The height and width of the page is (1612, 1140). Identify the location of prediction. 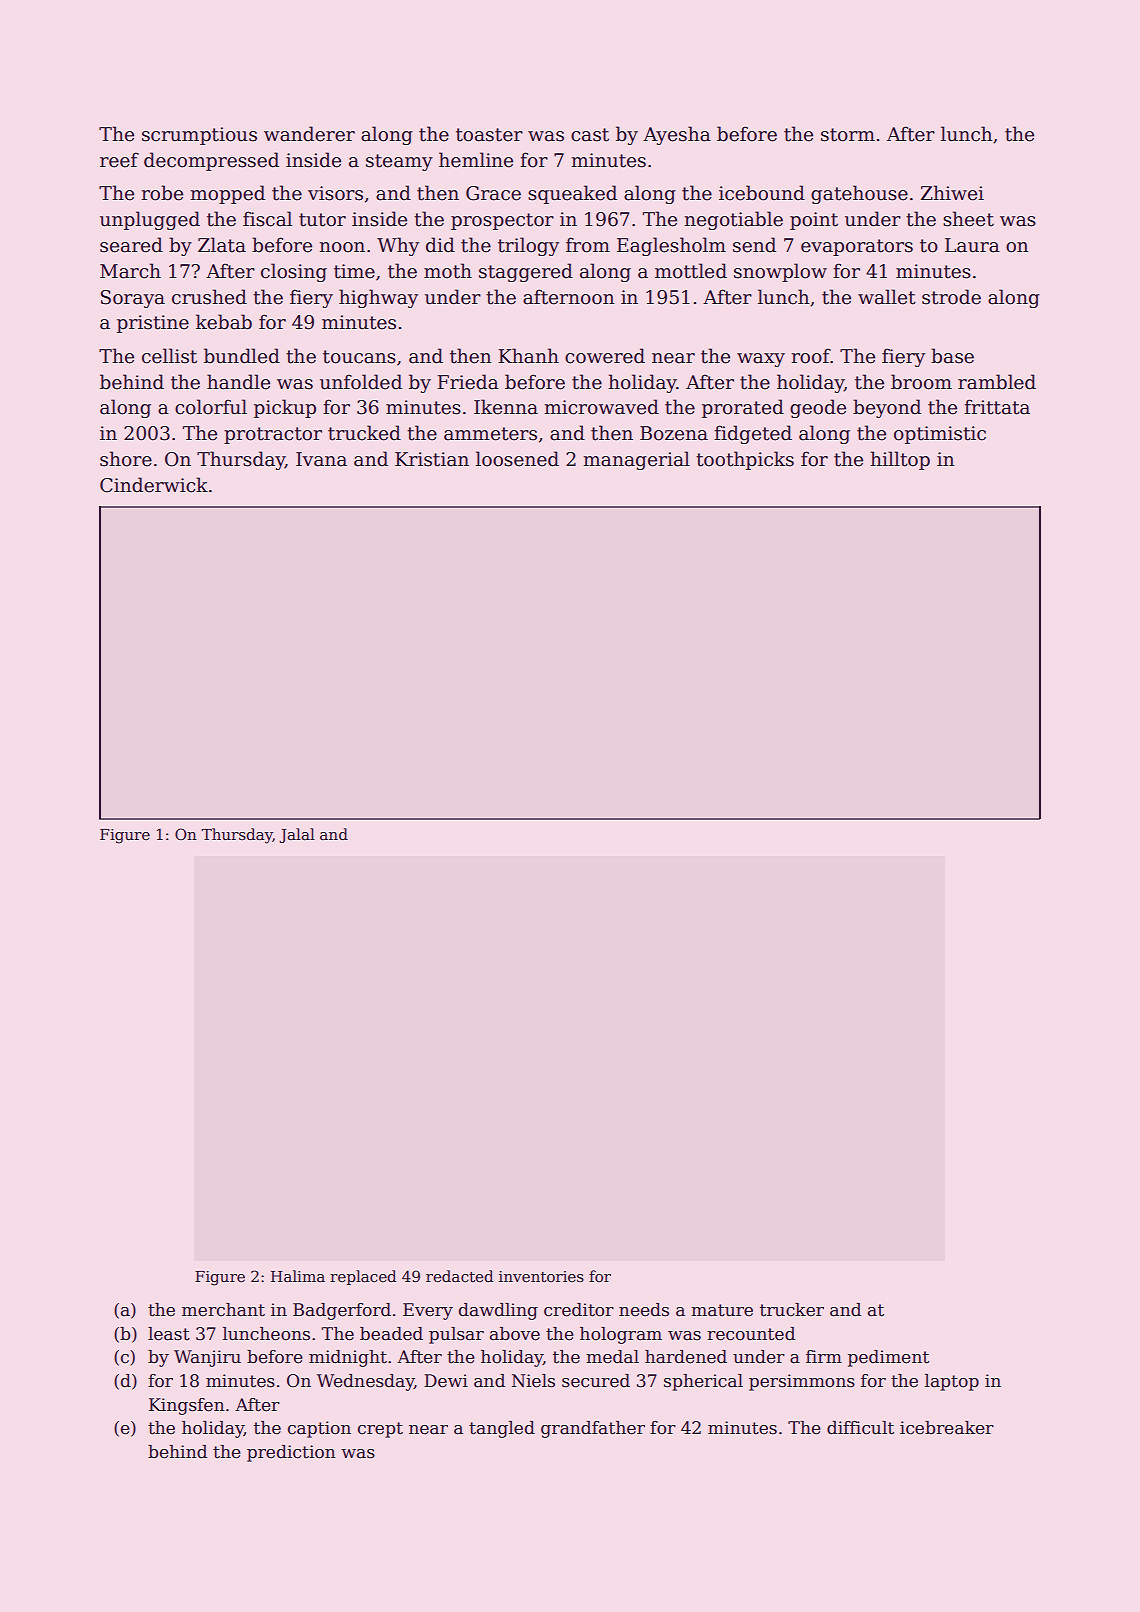
(291, 1453).
